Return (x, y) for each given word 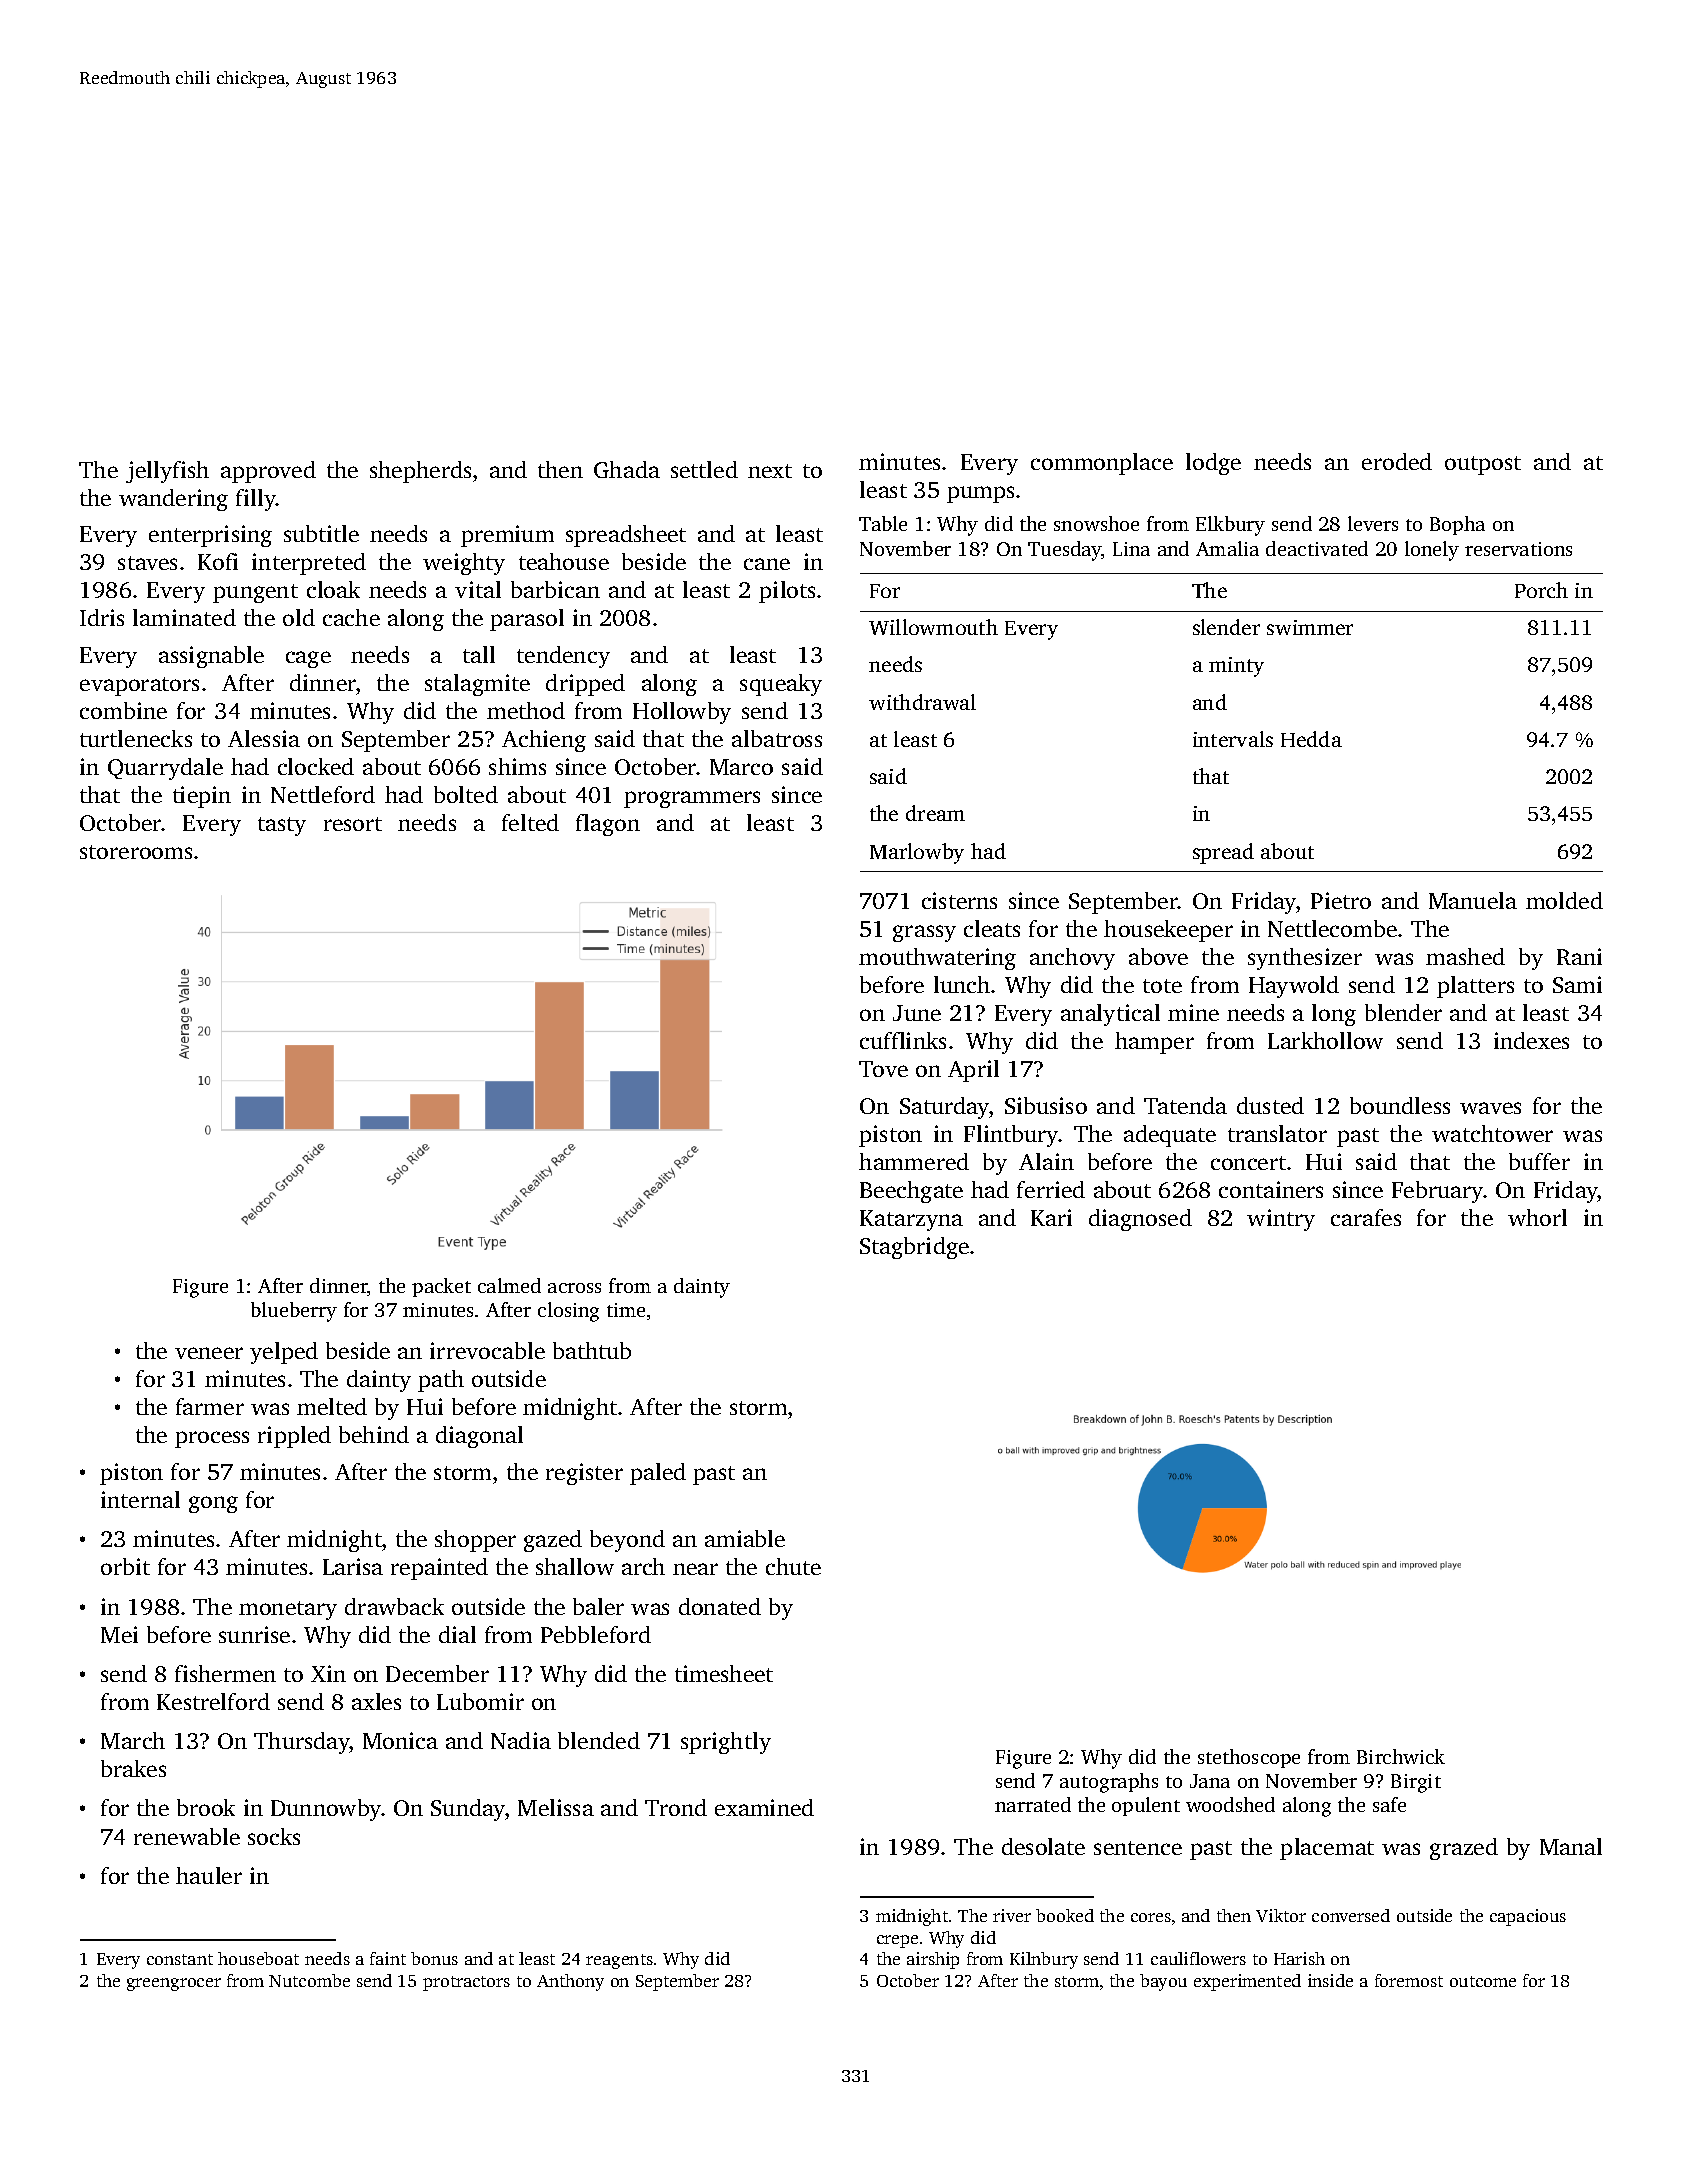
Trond (676, 1807)
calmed (509, 1285)
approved (268, 472)
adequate (1170, 1136)
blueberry (294, 1312)
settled (704, 469)
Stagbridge (914, 1248)
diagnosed (1140, 1220)
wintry (1281, 1220)
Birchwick (1401, 1756)
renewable (187, 1836)
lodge (1213, 464)
